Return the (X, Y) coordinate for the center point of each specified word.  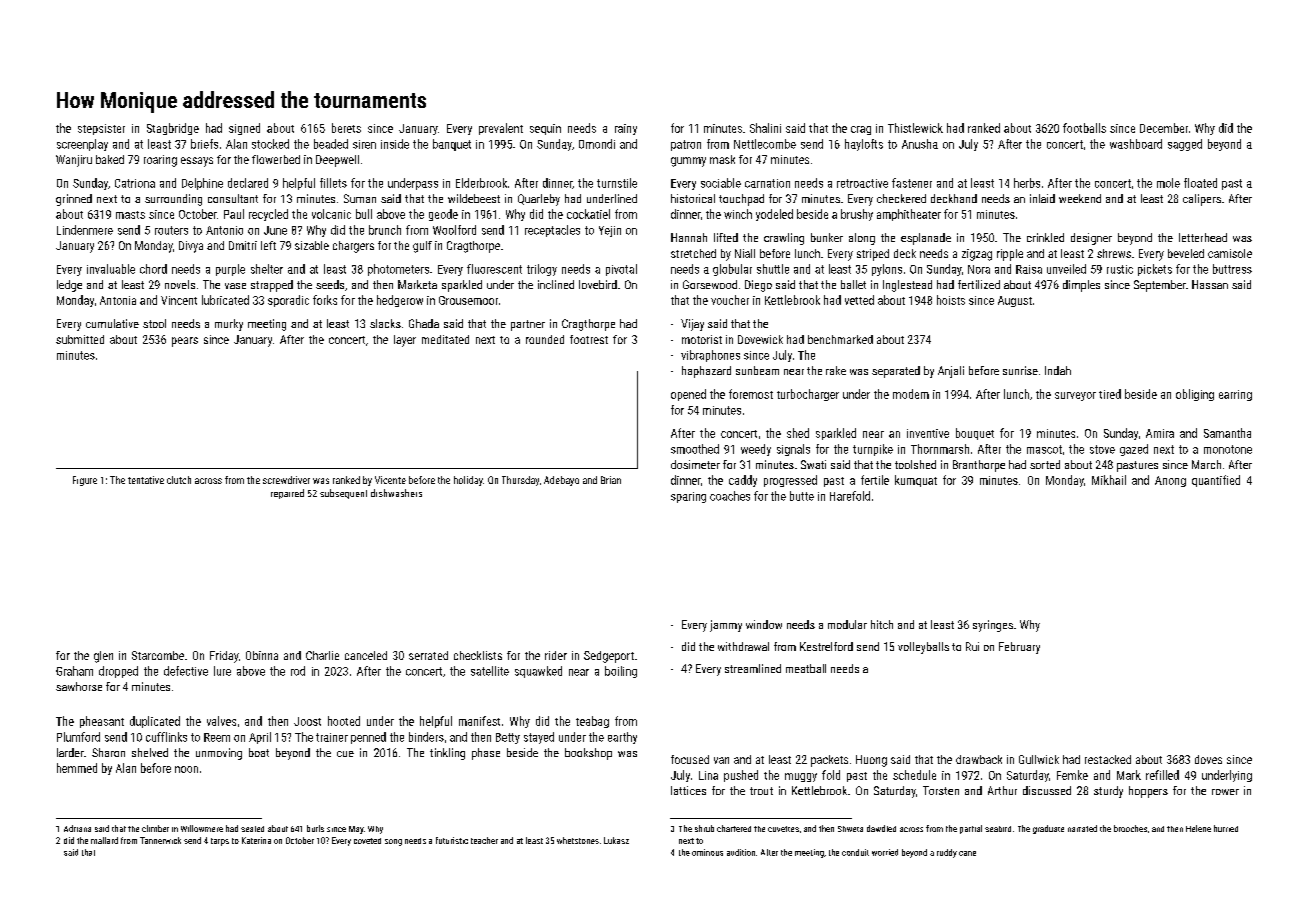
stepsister (101, 129)
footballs (1084, 128)
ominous (707, 852)
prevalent (501, 129)
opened (688, 395)
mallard (104, 840)
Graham (74, 671)
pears (185, 342)
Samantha (1227, 433)
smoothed (695, 449)
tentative (146, 480)
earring (1235, 395)
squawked (538, 672)
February (1019, 648)
